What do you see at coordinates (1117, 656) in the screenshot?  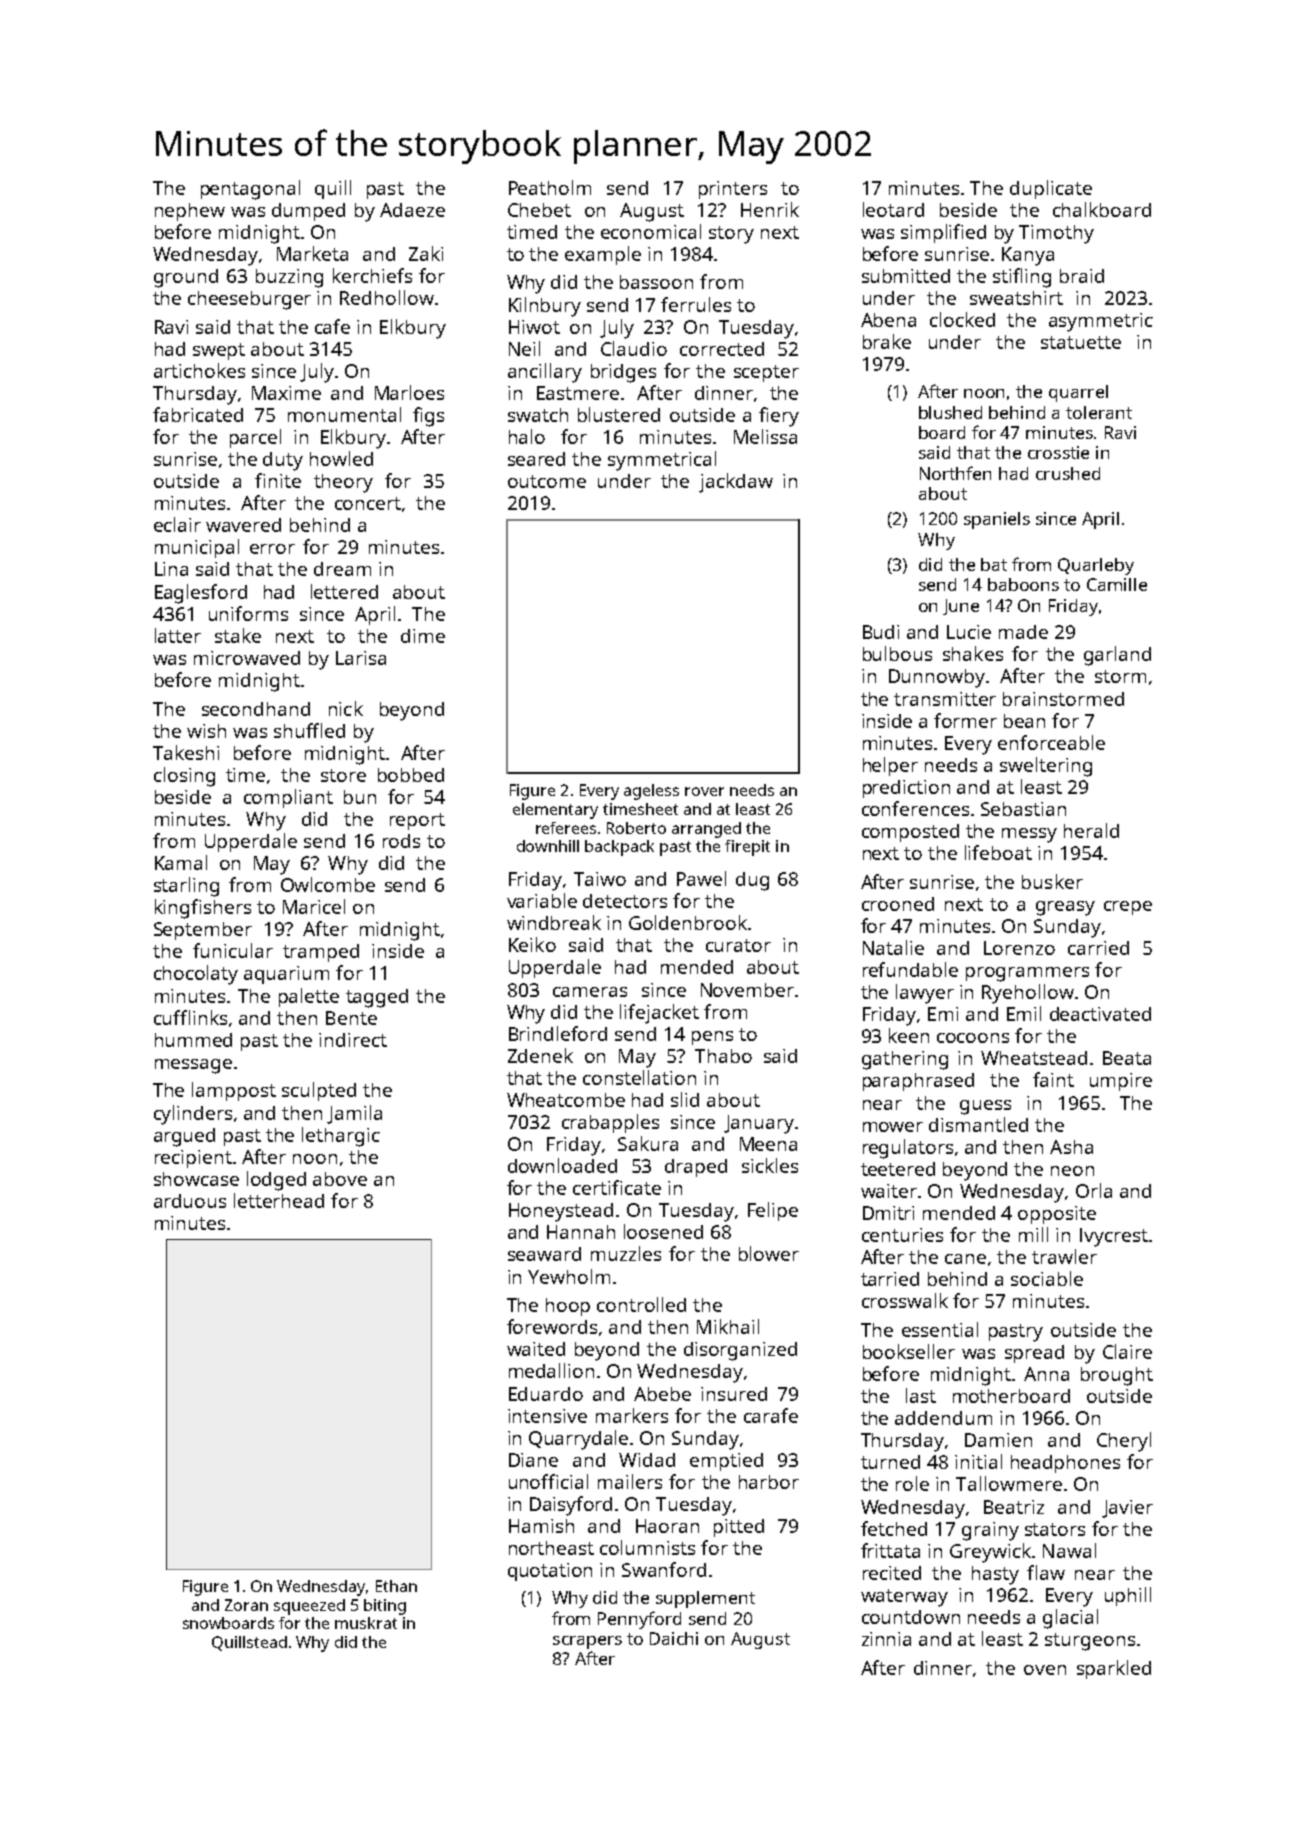 I see `garland` at bounding box center [1117, 656].
